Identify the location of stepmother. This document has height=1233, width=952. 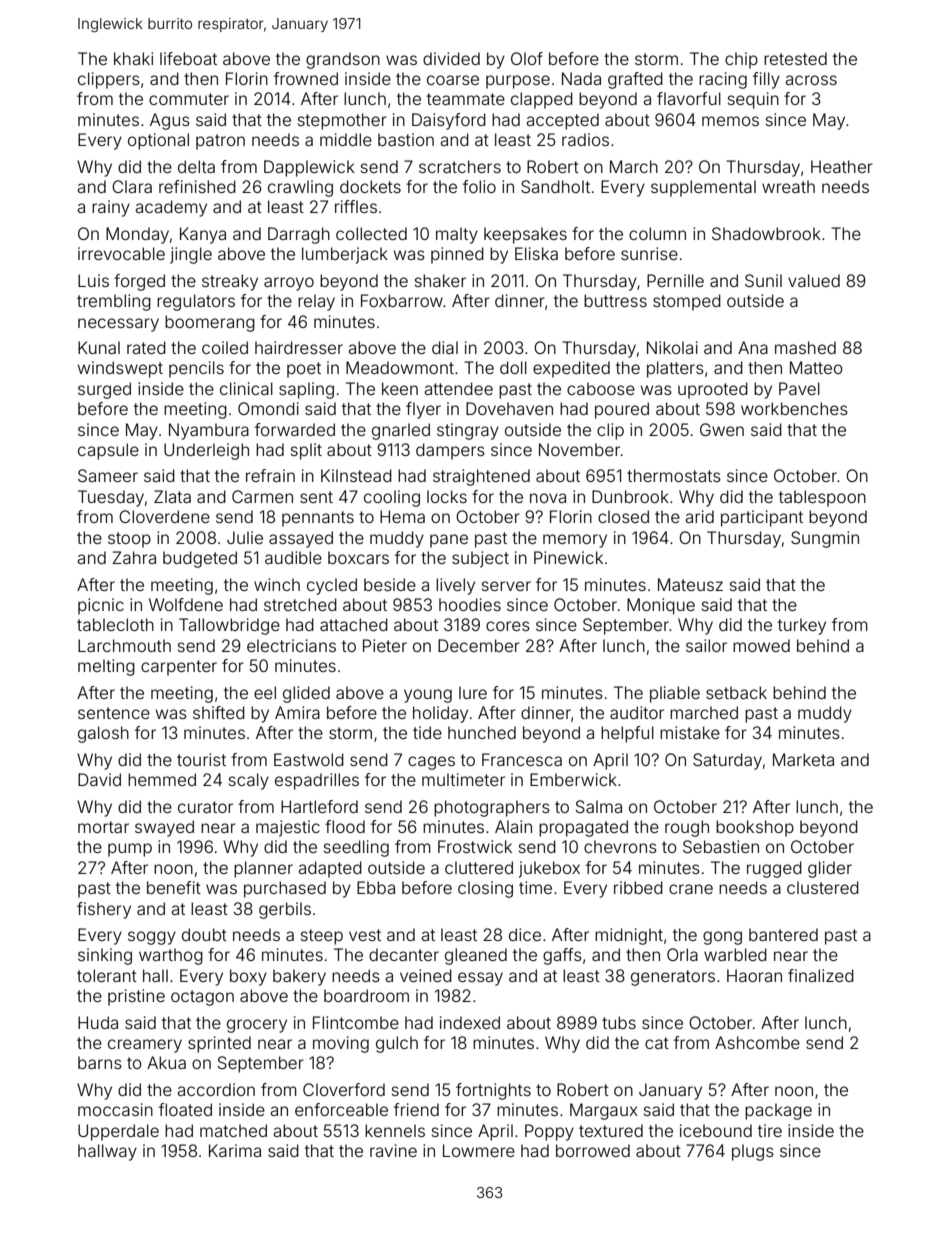
(342, 121).
